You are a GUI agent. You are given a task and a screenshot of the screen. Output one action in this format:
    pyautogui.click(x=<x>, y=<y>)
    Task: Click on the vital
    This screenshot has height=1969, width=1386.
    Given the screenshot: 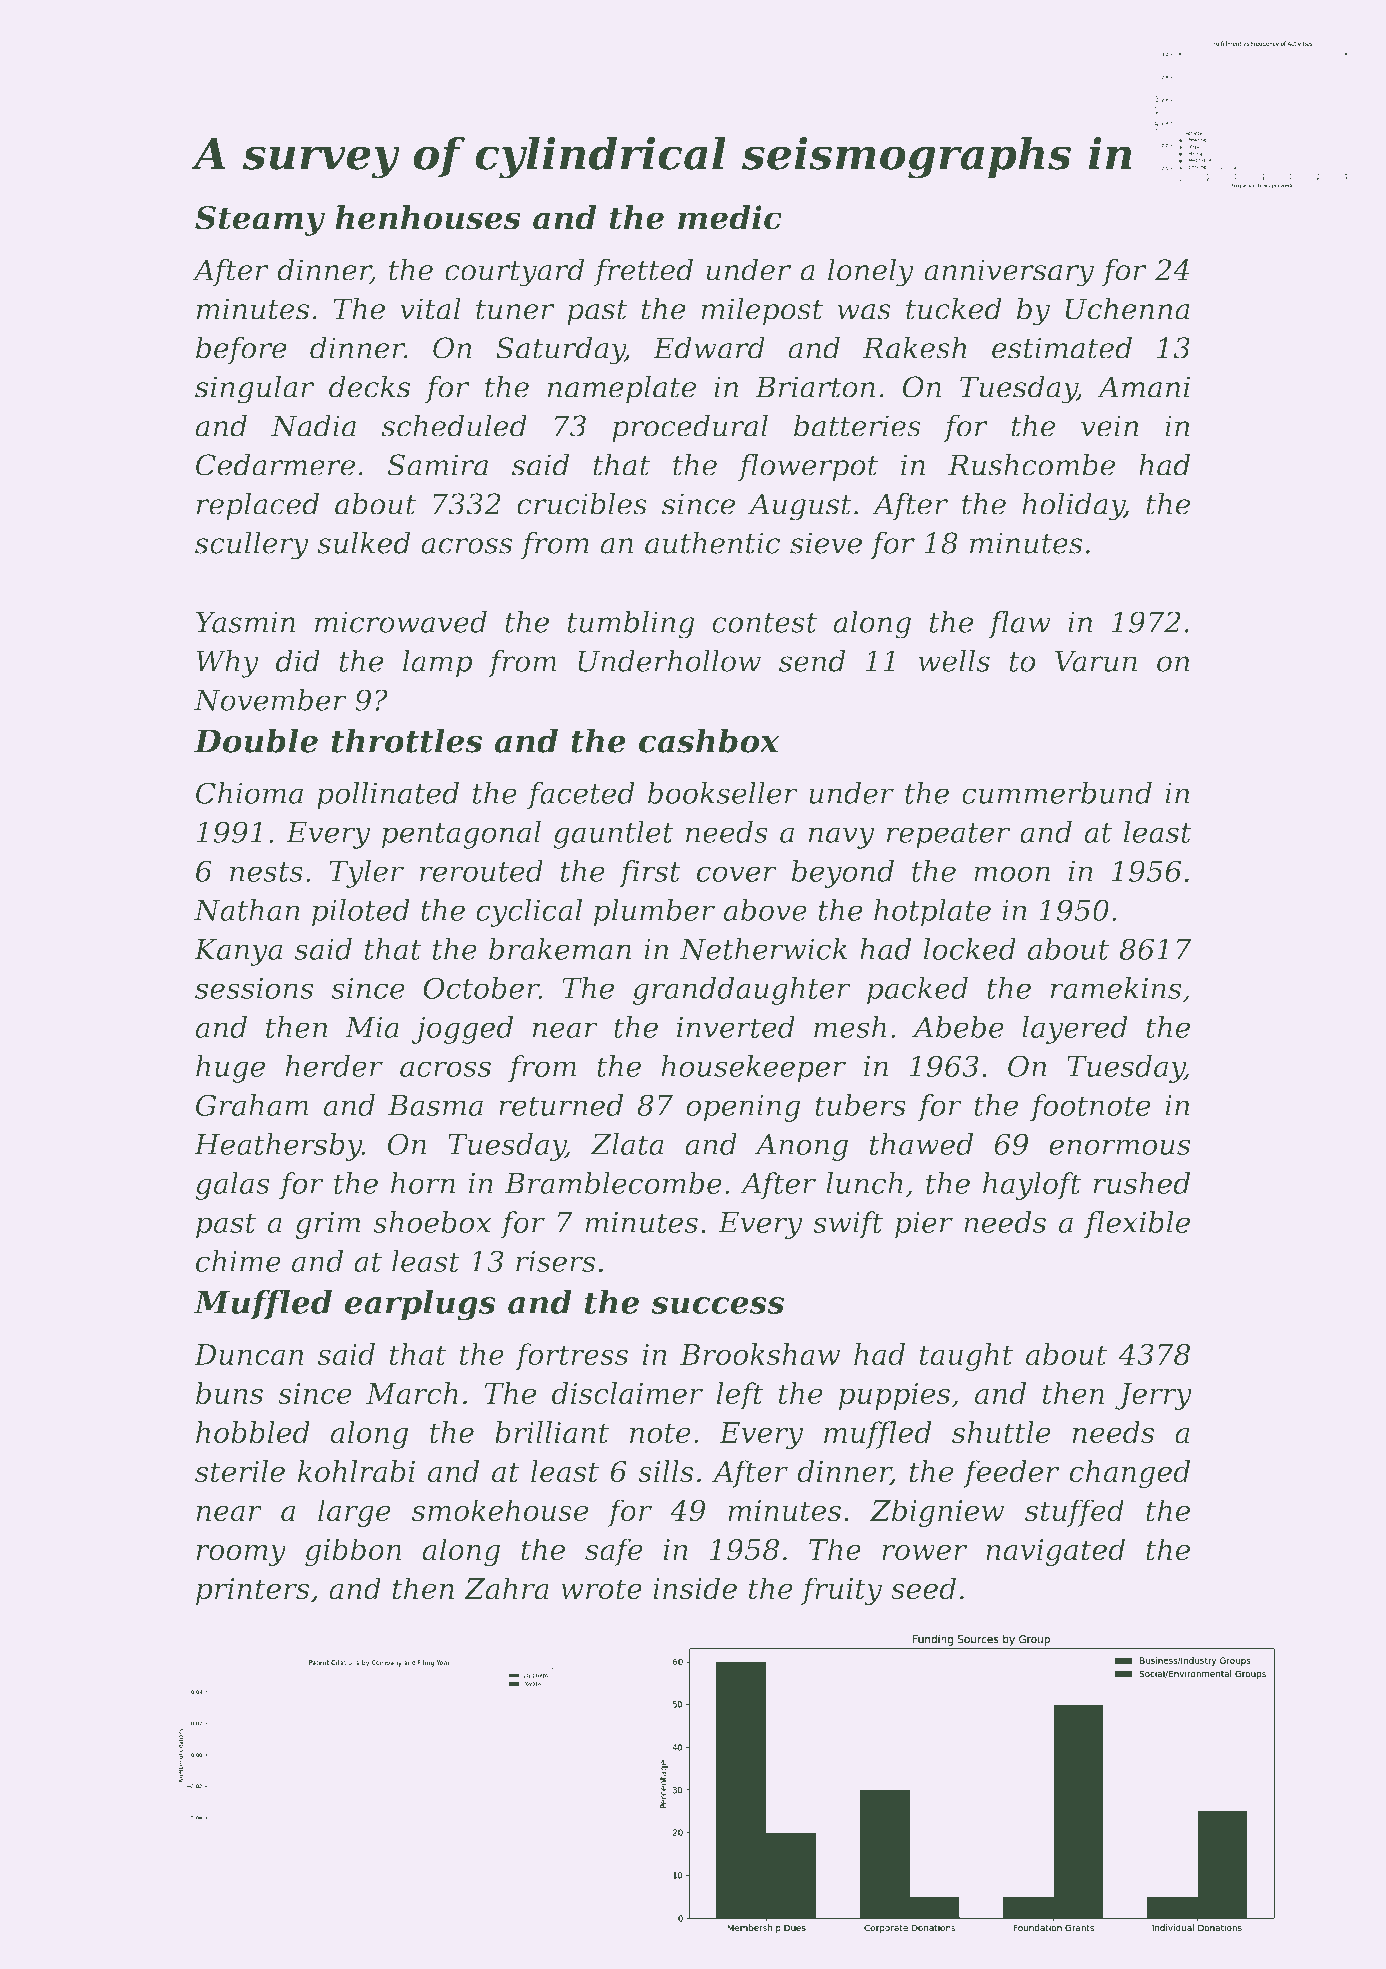 What is the action you would take?
    pyautogui.click(x=430, y=308)
